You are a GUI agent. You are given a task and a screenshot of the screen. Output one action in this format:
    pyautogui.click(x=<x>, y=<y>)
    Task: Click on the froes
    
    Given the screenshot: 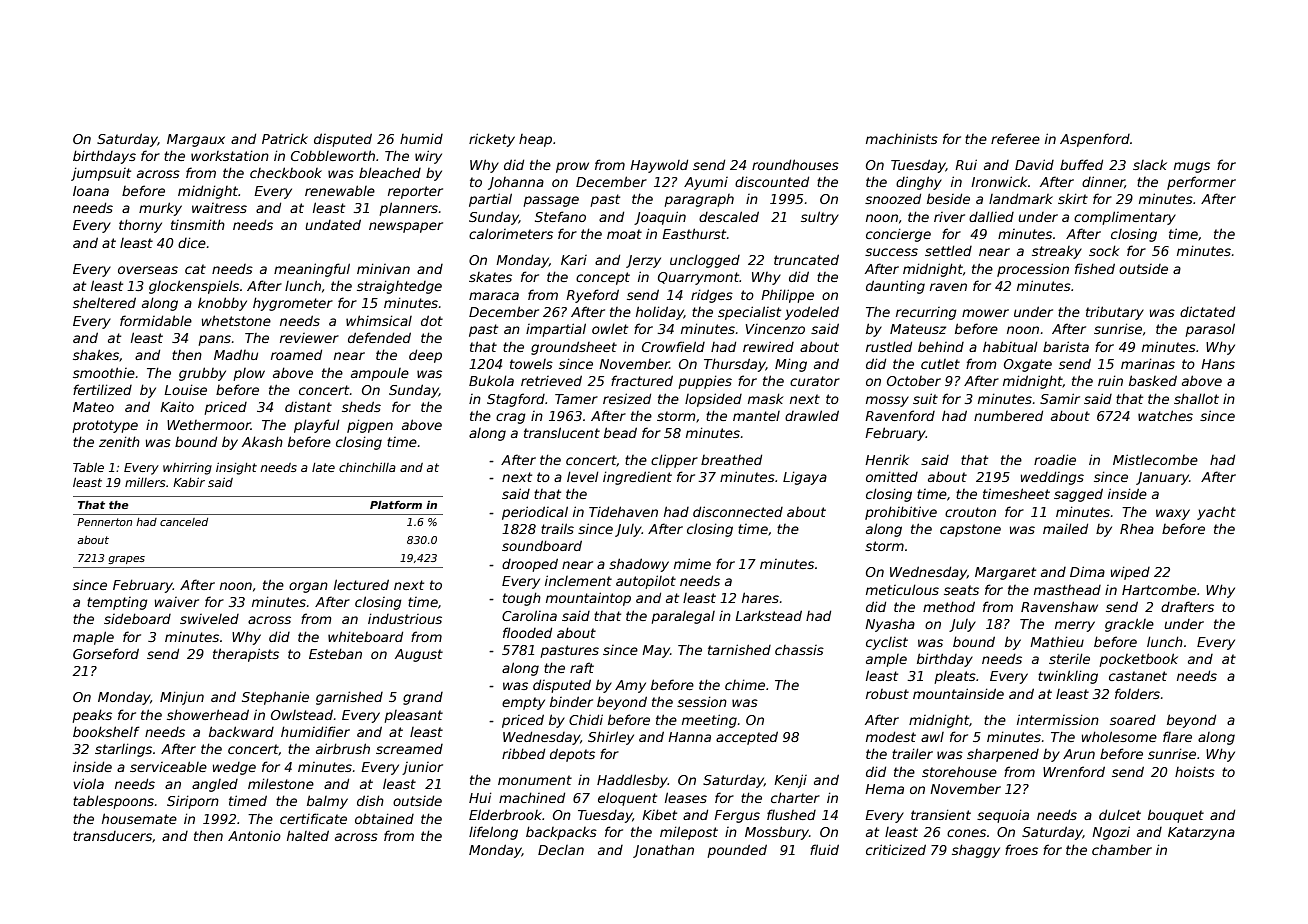 What is the action you would take?
    pyautogui.click(x=1021, y=849)
